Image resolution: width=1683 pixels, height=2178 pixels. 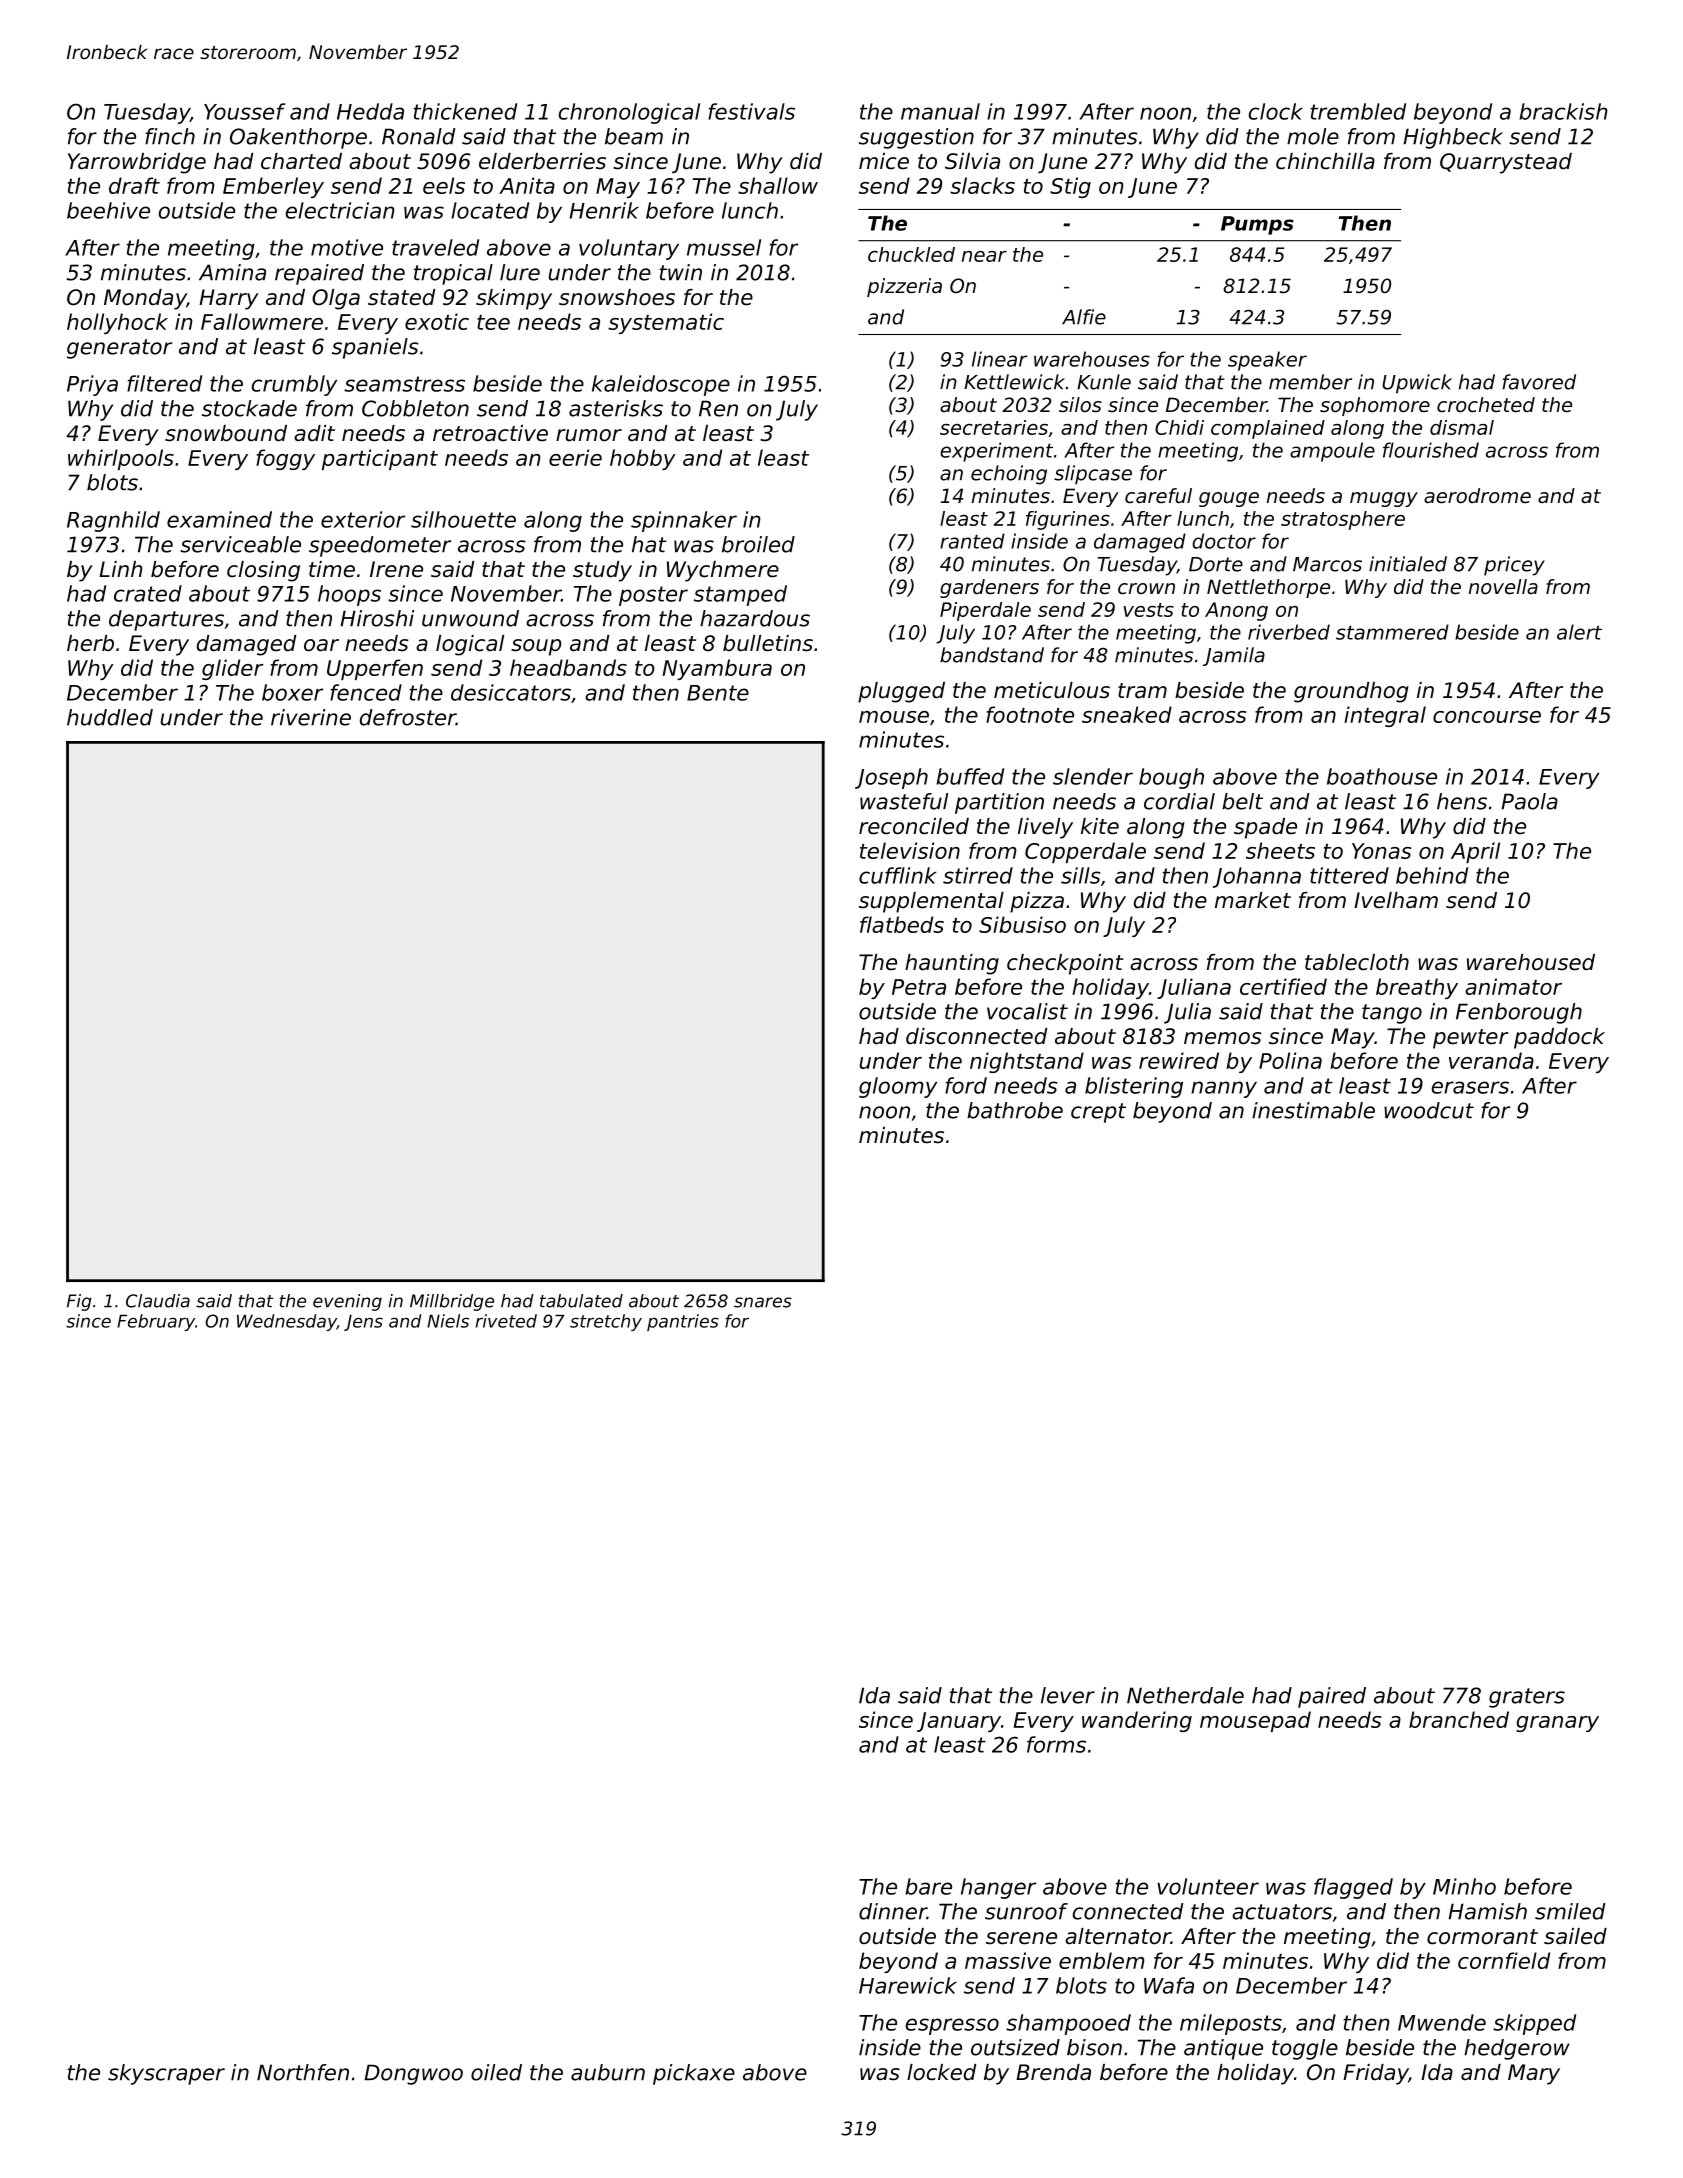 What do you see at coordinates (303, 2072) in the screenshot?
I see `Northfen` at bounding box center [303, 2072].
